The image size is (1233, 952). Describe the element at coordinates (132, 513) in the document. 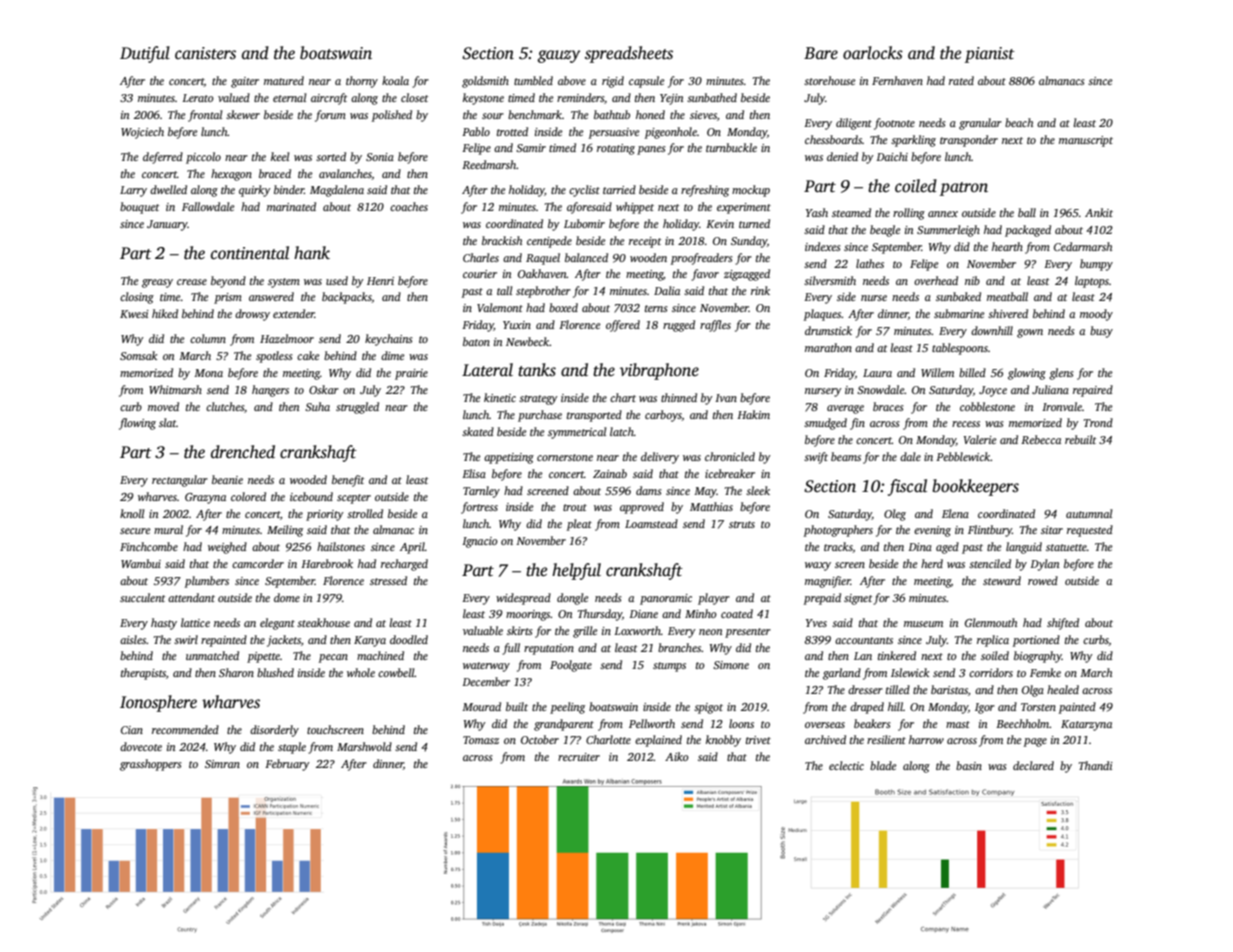

I see `knoll` at that location.
